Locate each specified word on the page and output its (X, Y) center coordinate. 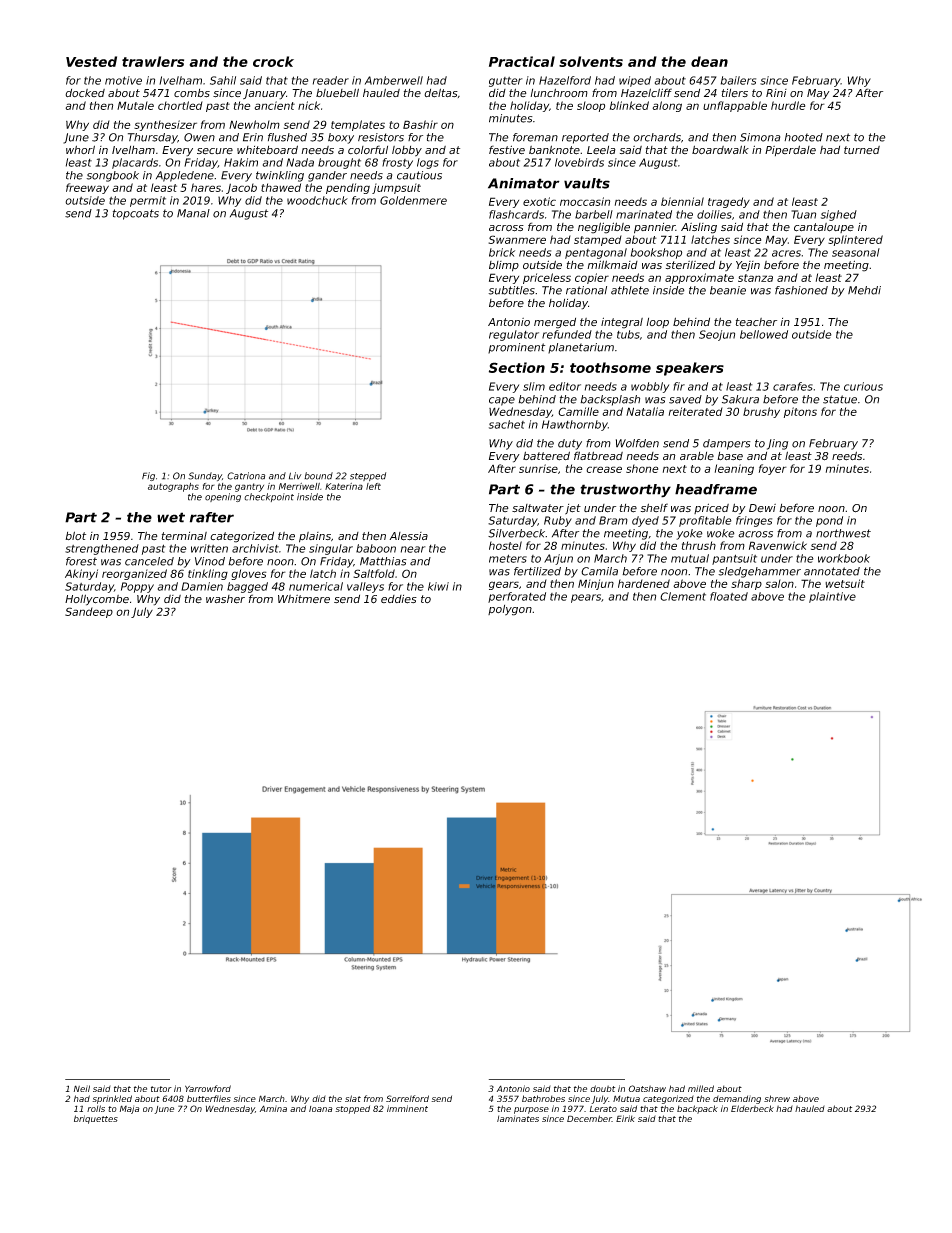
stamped (598, 240)
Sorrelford (407, 1098)
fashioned (801, 290)
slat (353, 1098)
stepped (368, 476)
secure (215, 151)
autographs (173, 487)
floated (729, 596)
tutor (161, 1089)
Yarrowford (208, 1088)
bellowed (764, 334)
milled (701, 1088)
